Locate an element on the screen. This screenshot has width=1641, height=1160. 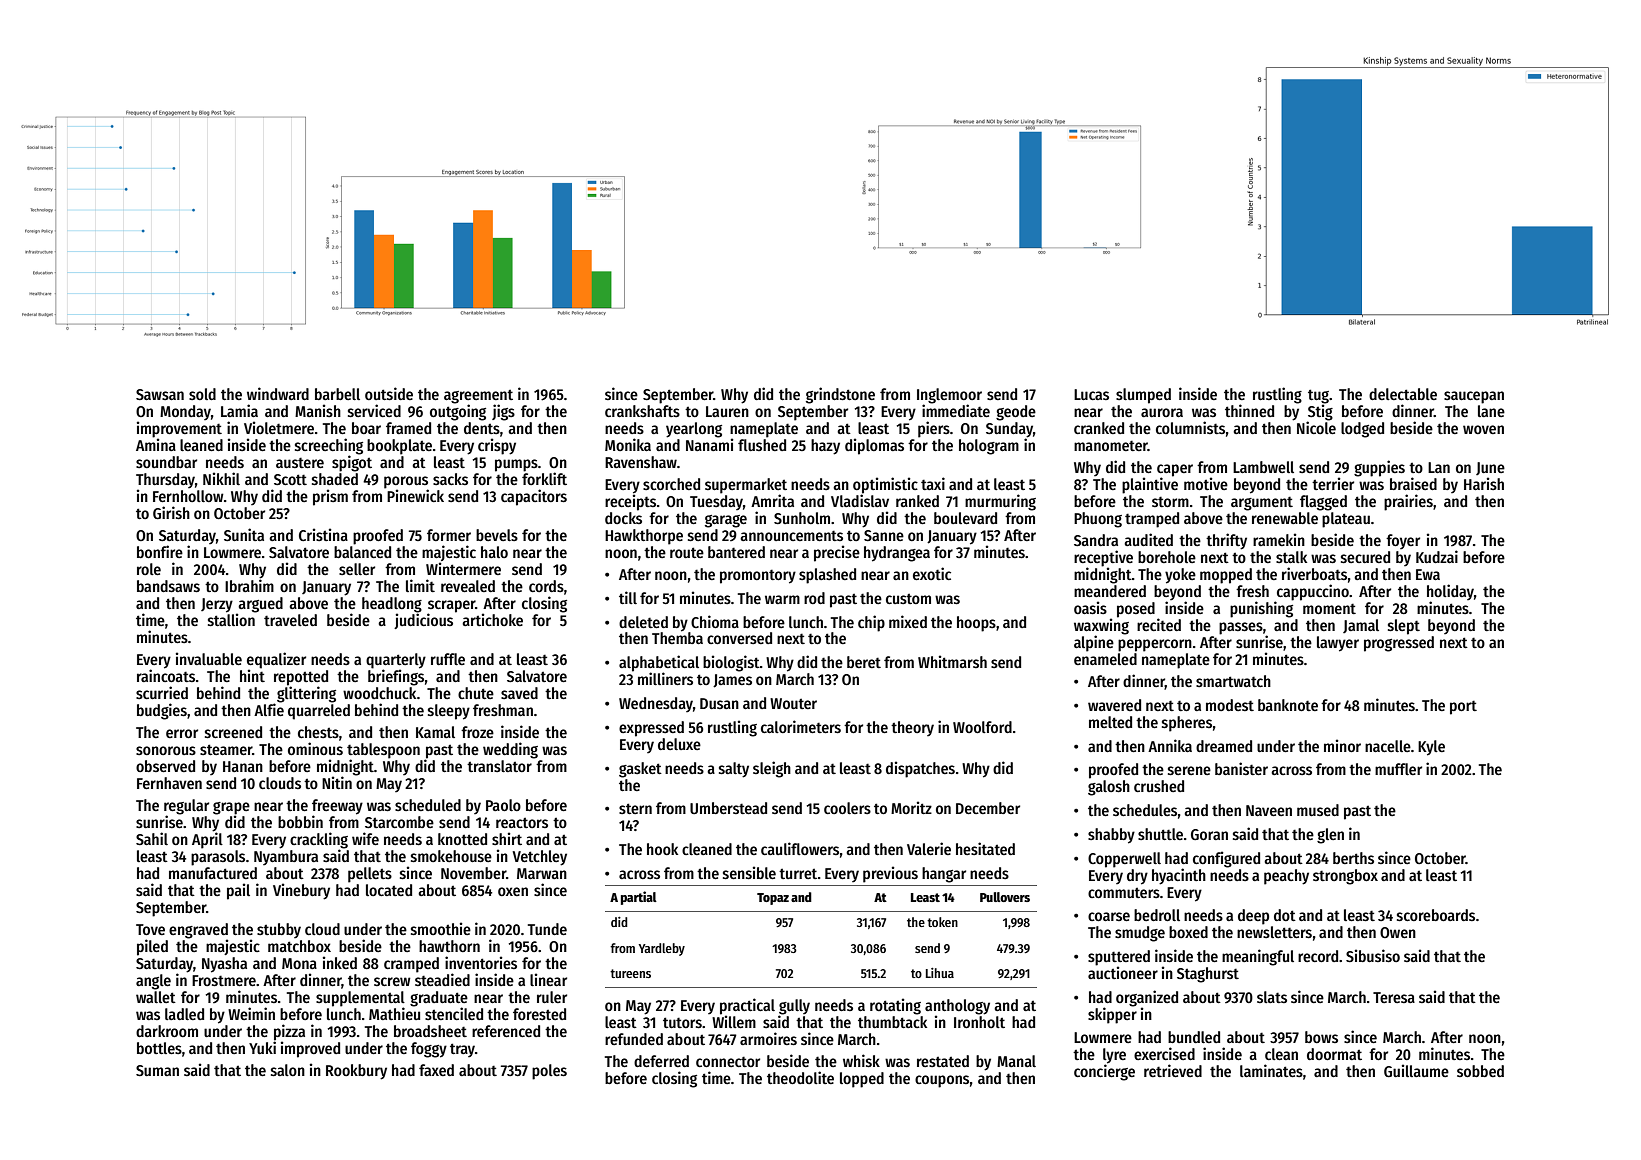
berths is located at coordinates (1353, 858).
